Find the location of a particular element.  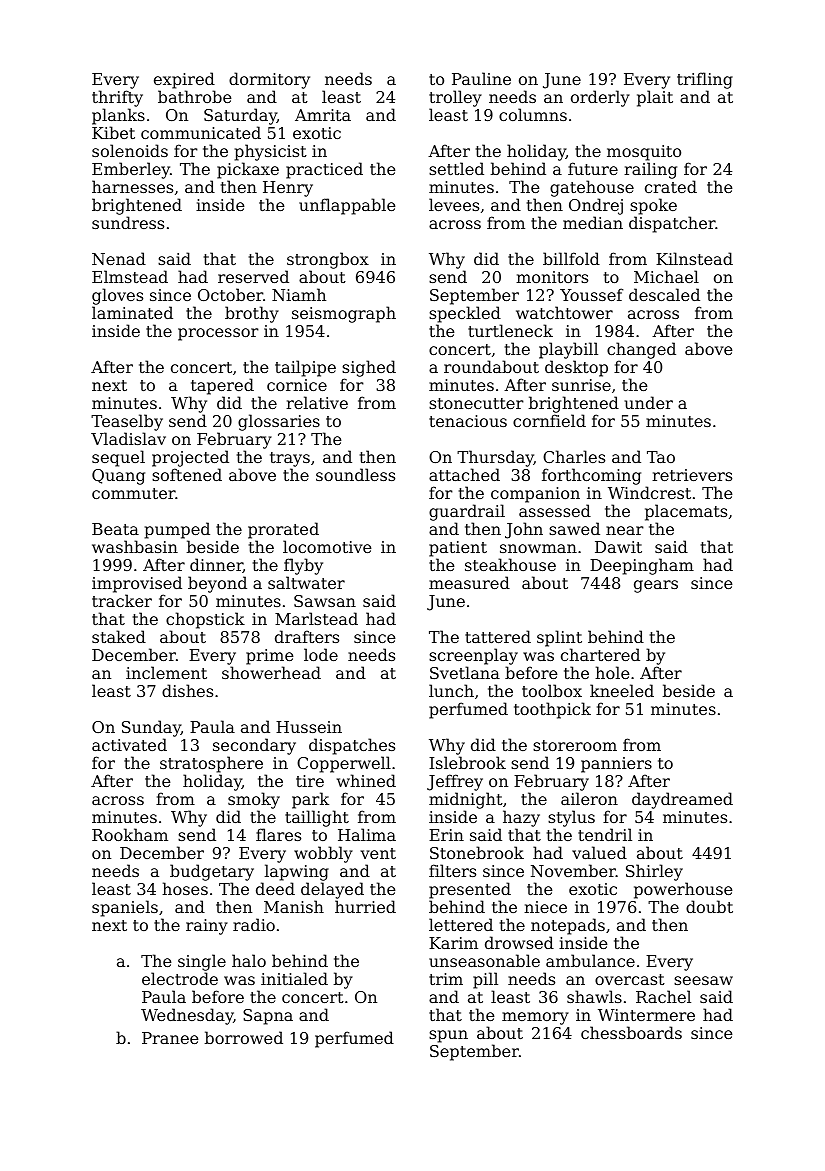

trifling is located at coordinates (705, 80).
